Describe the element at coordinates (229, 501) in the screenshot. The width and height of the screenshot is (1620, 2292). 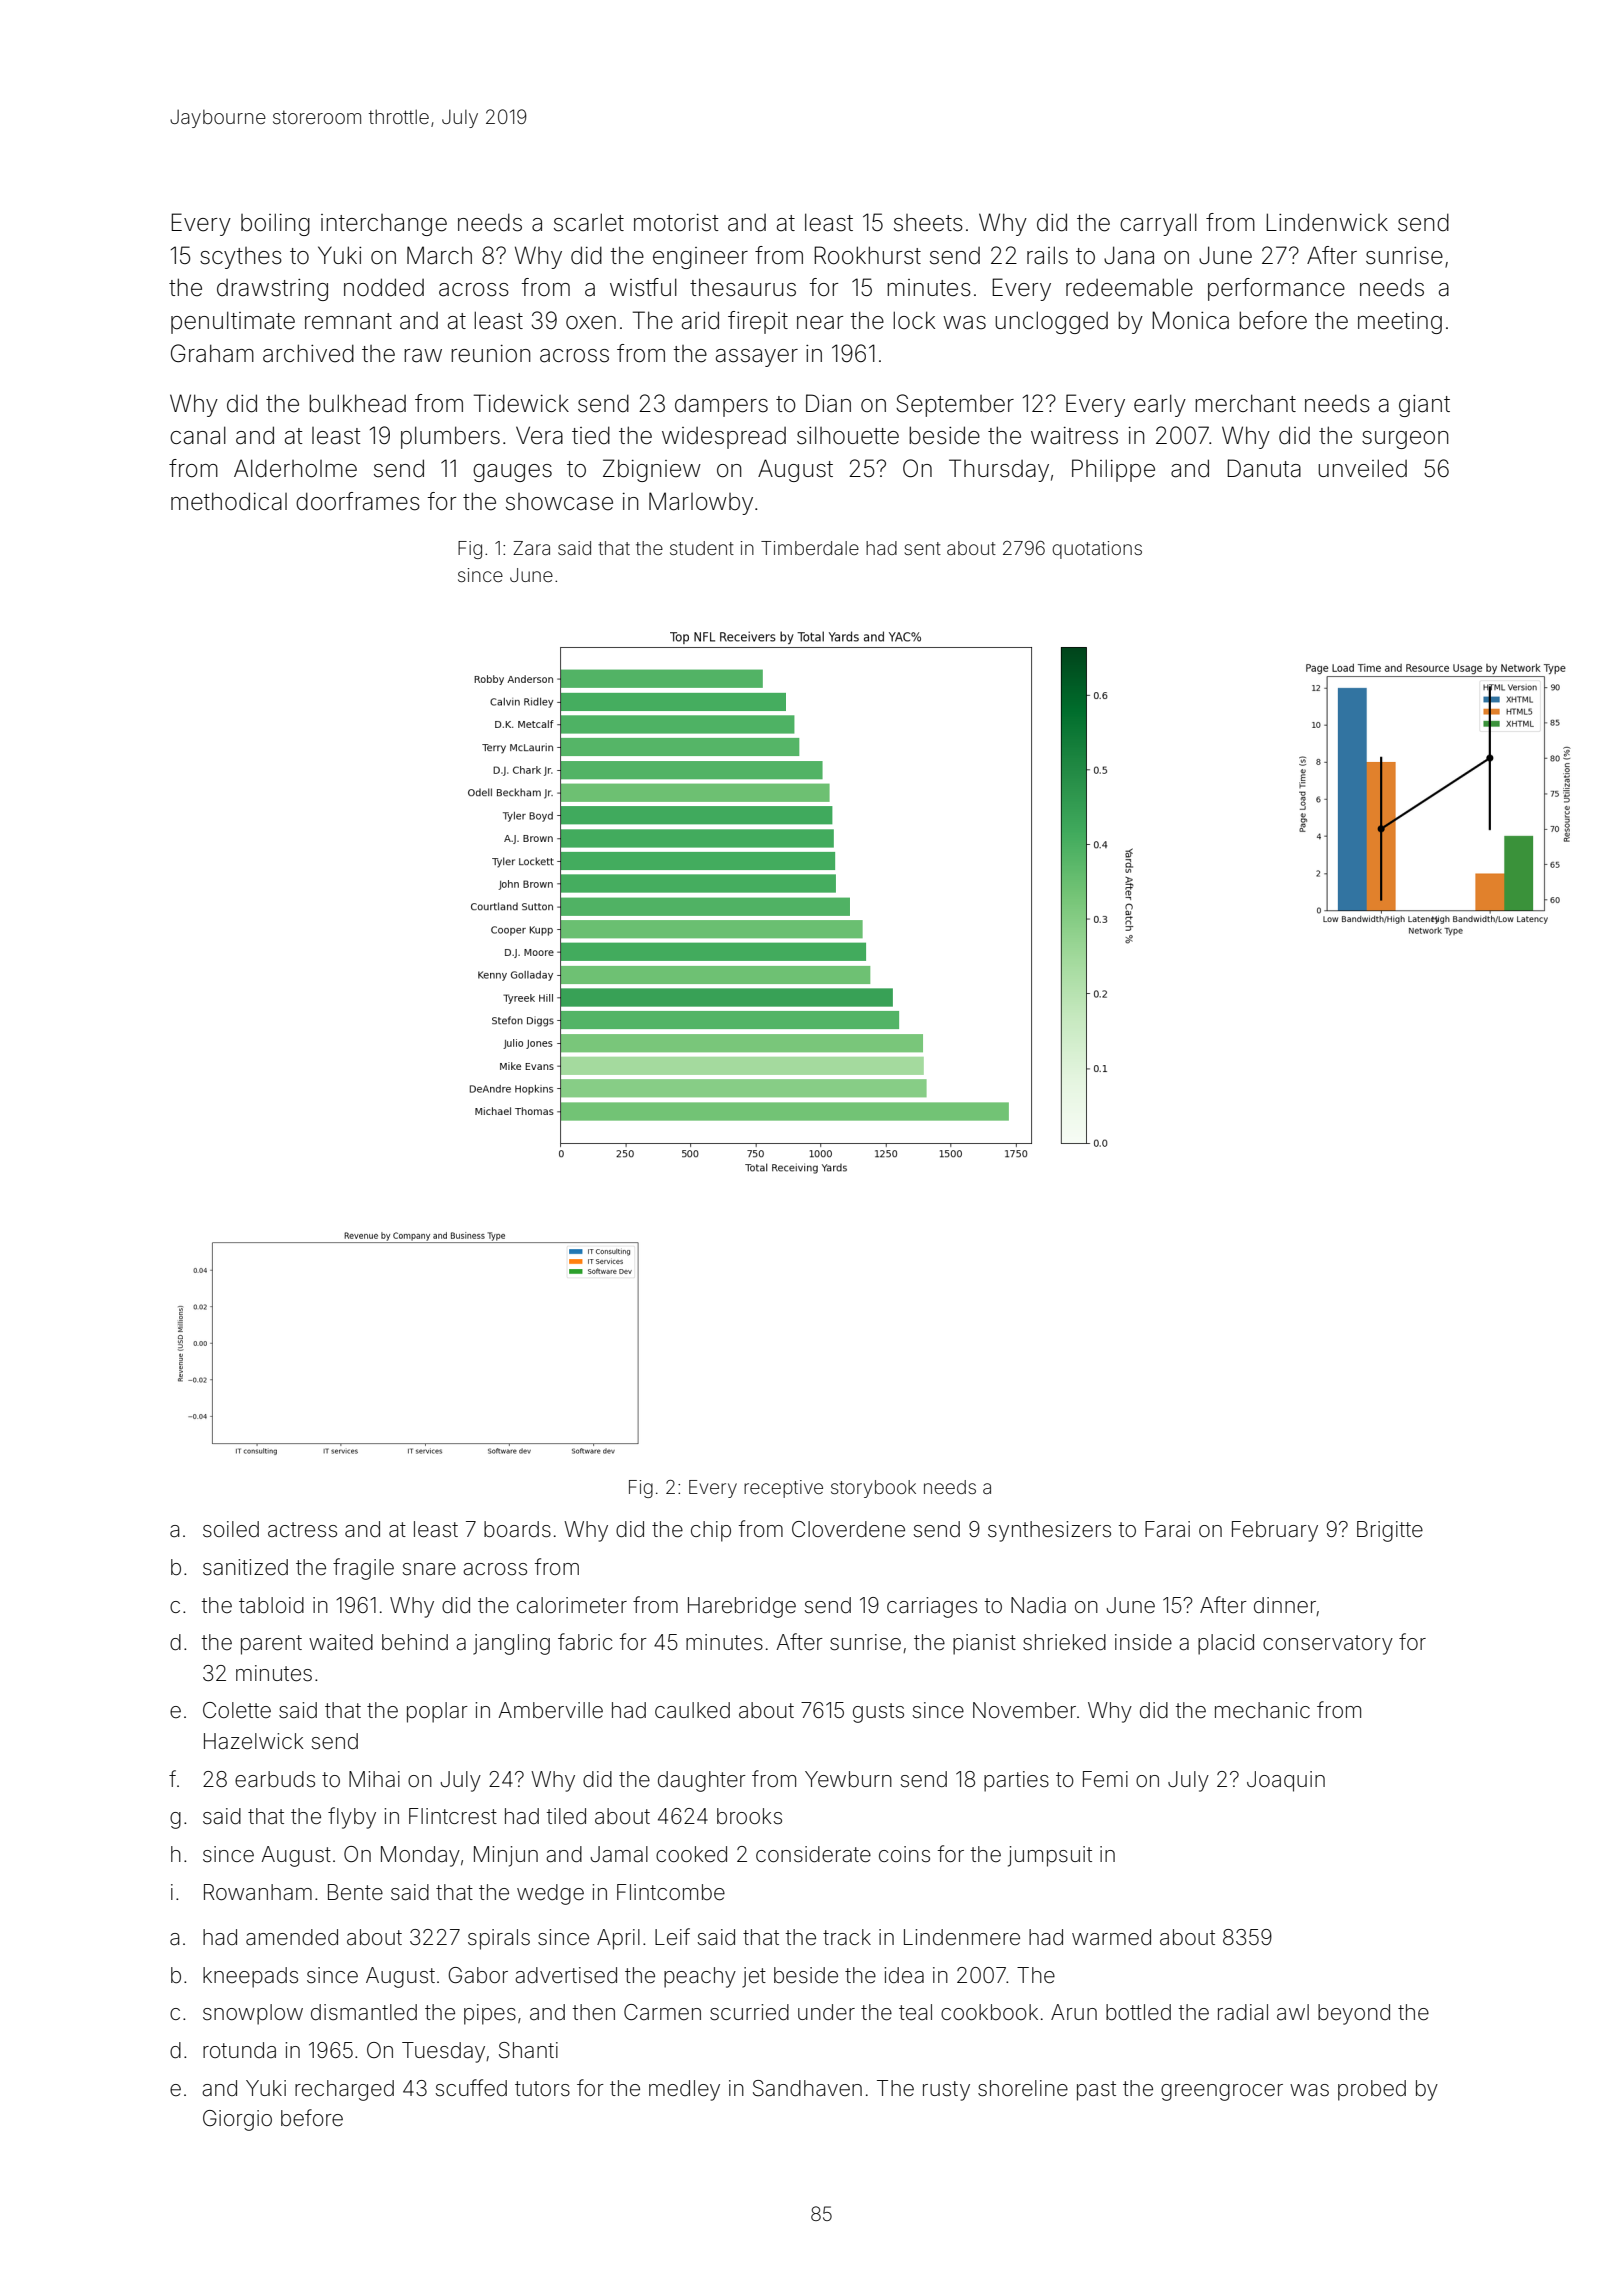
I see `methodical` at that location.
